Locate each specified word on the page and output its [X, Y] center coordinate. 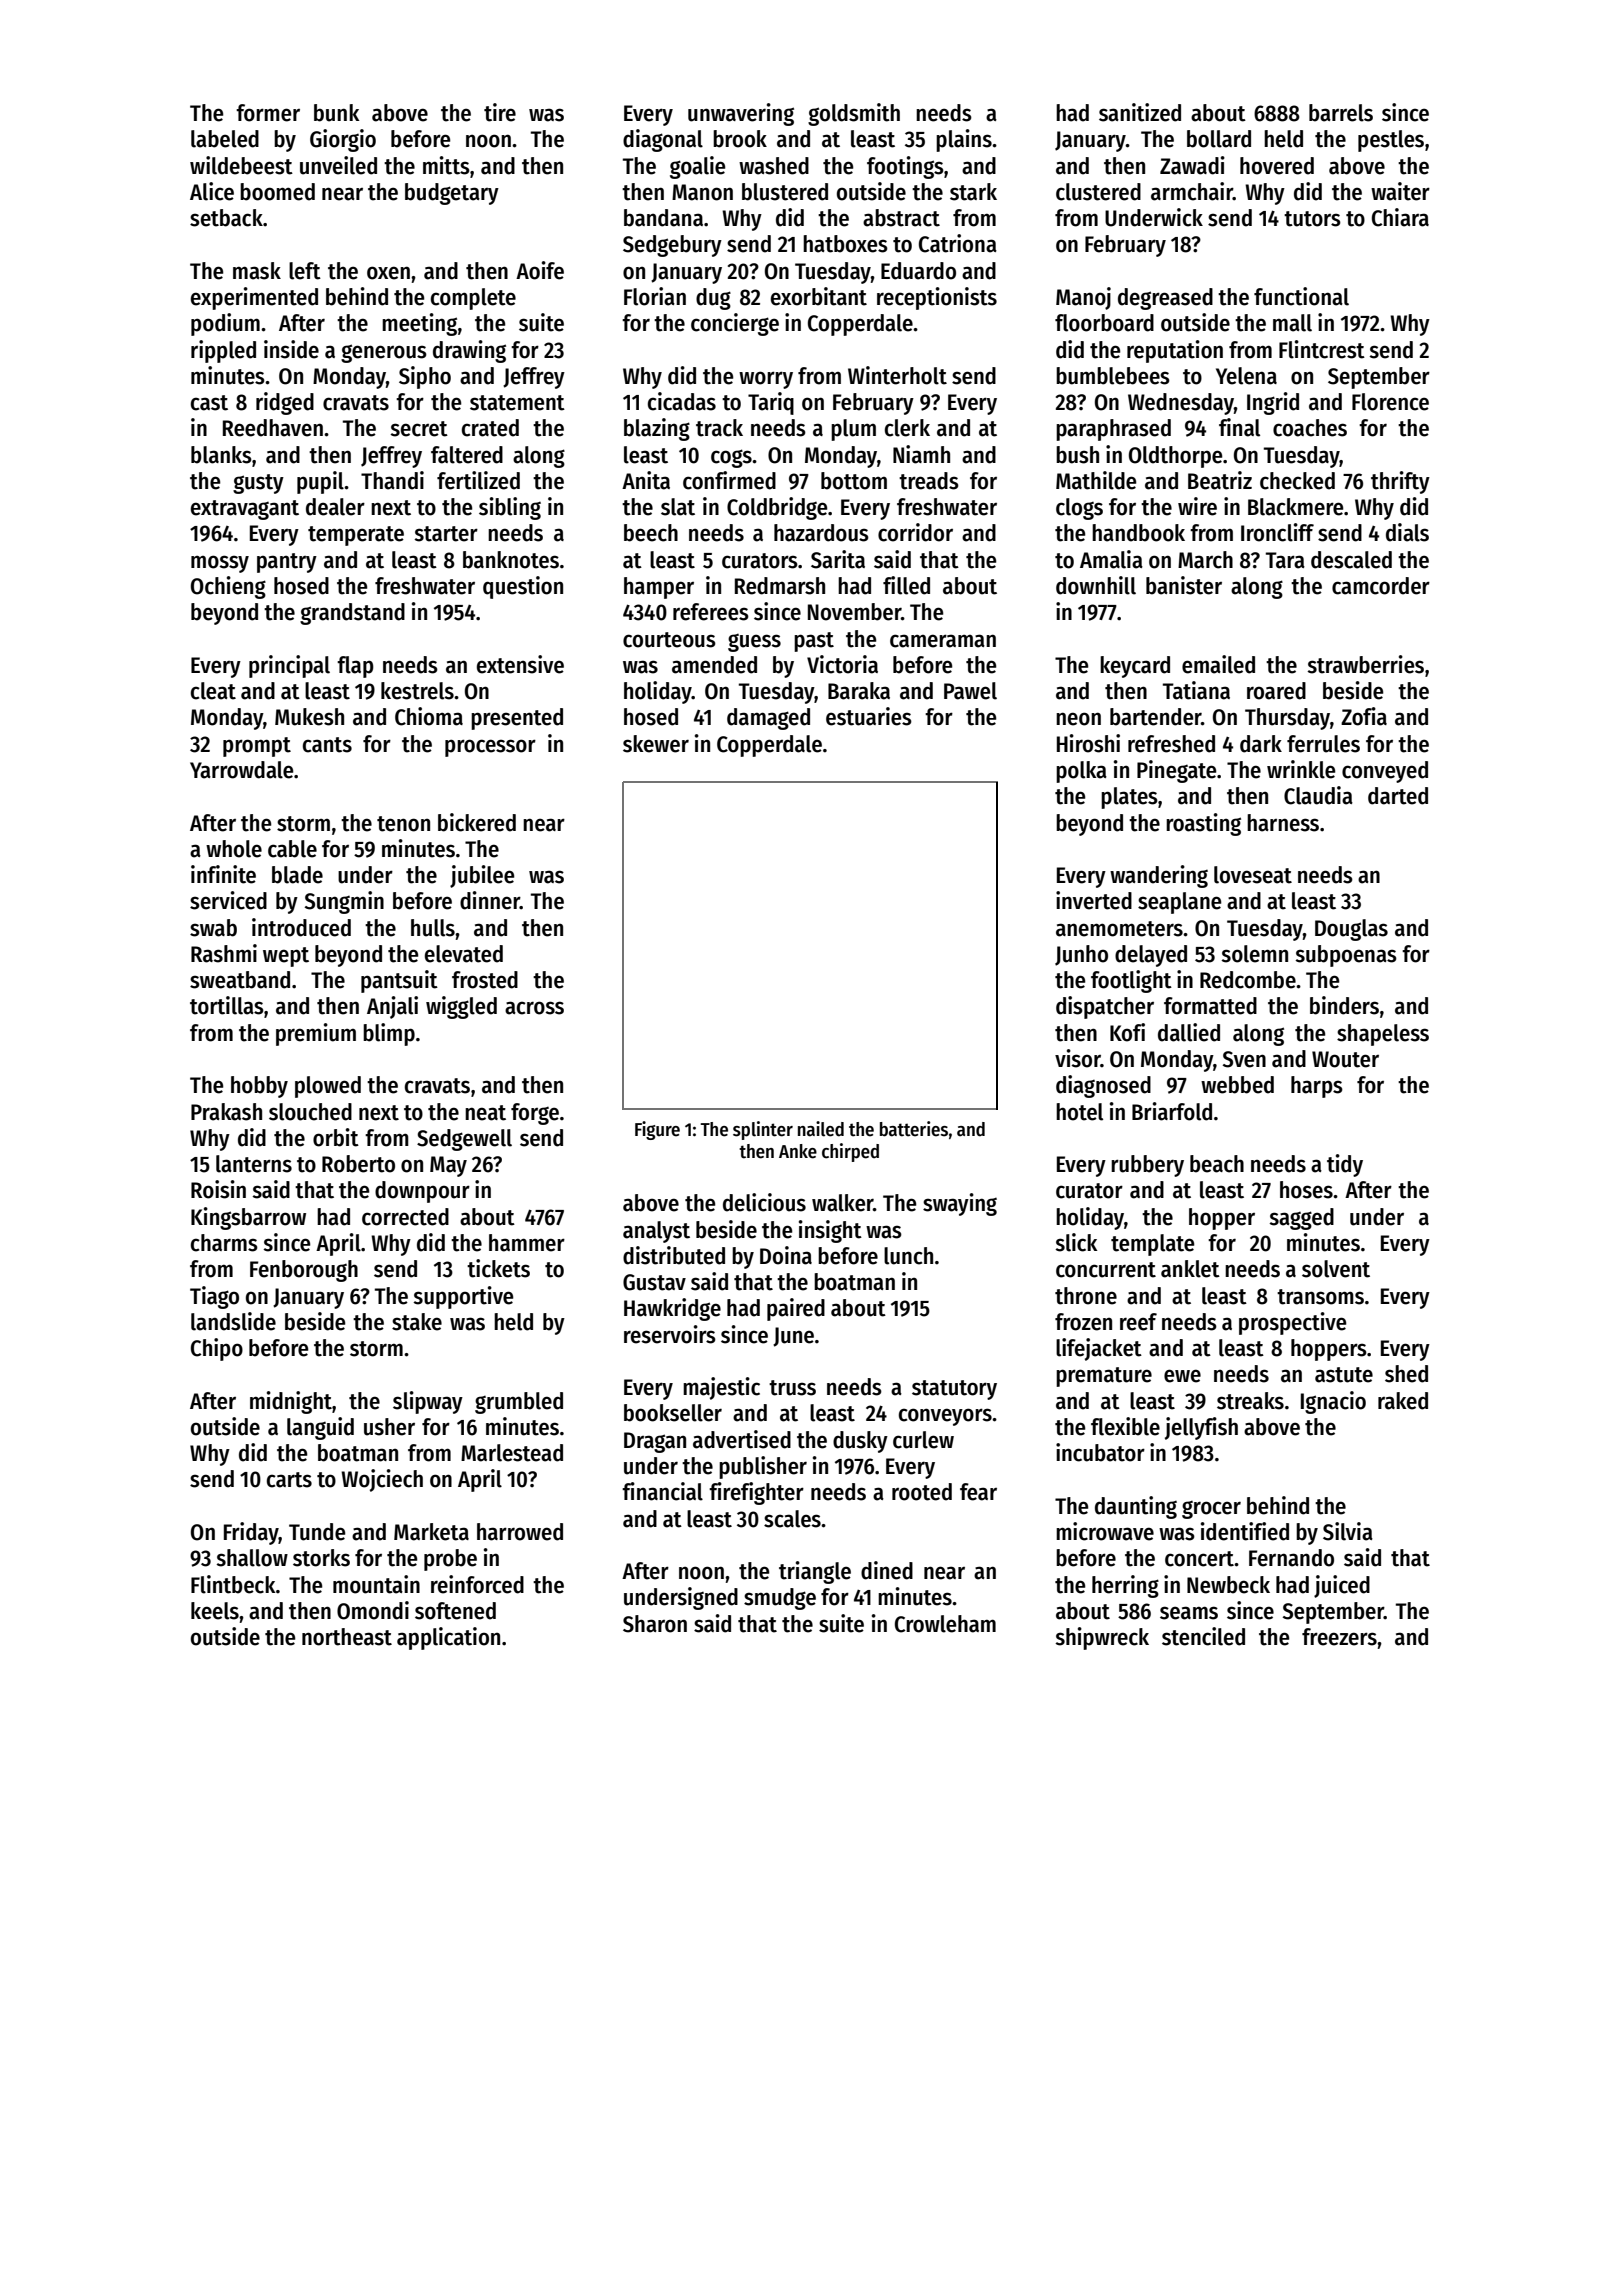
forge [535, 1114]
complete [473, 299]
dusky [860, 1442]
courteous [669, 640]
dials [1407, 532]
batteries [914, 1129]
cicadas [682, 401]
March [1205, 560]
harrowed [520, 1532]
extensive [520, 664]
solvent [1336, 1269]
